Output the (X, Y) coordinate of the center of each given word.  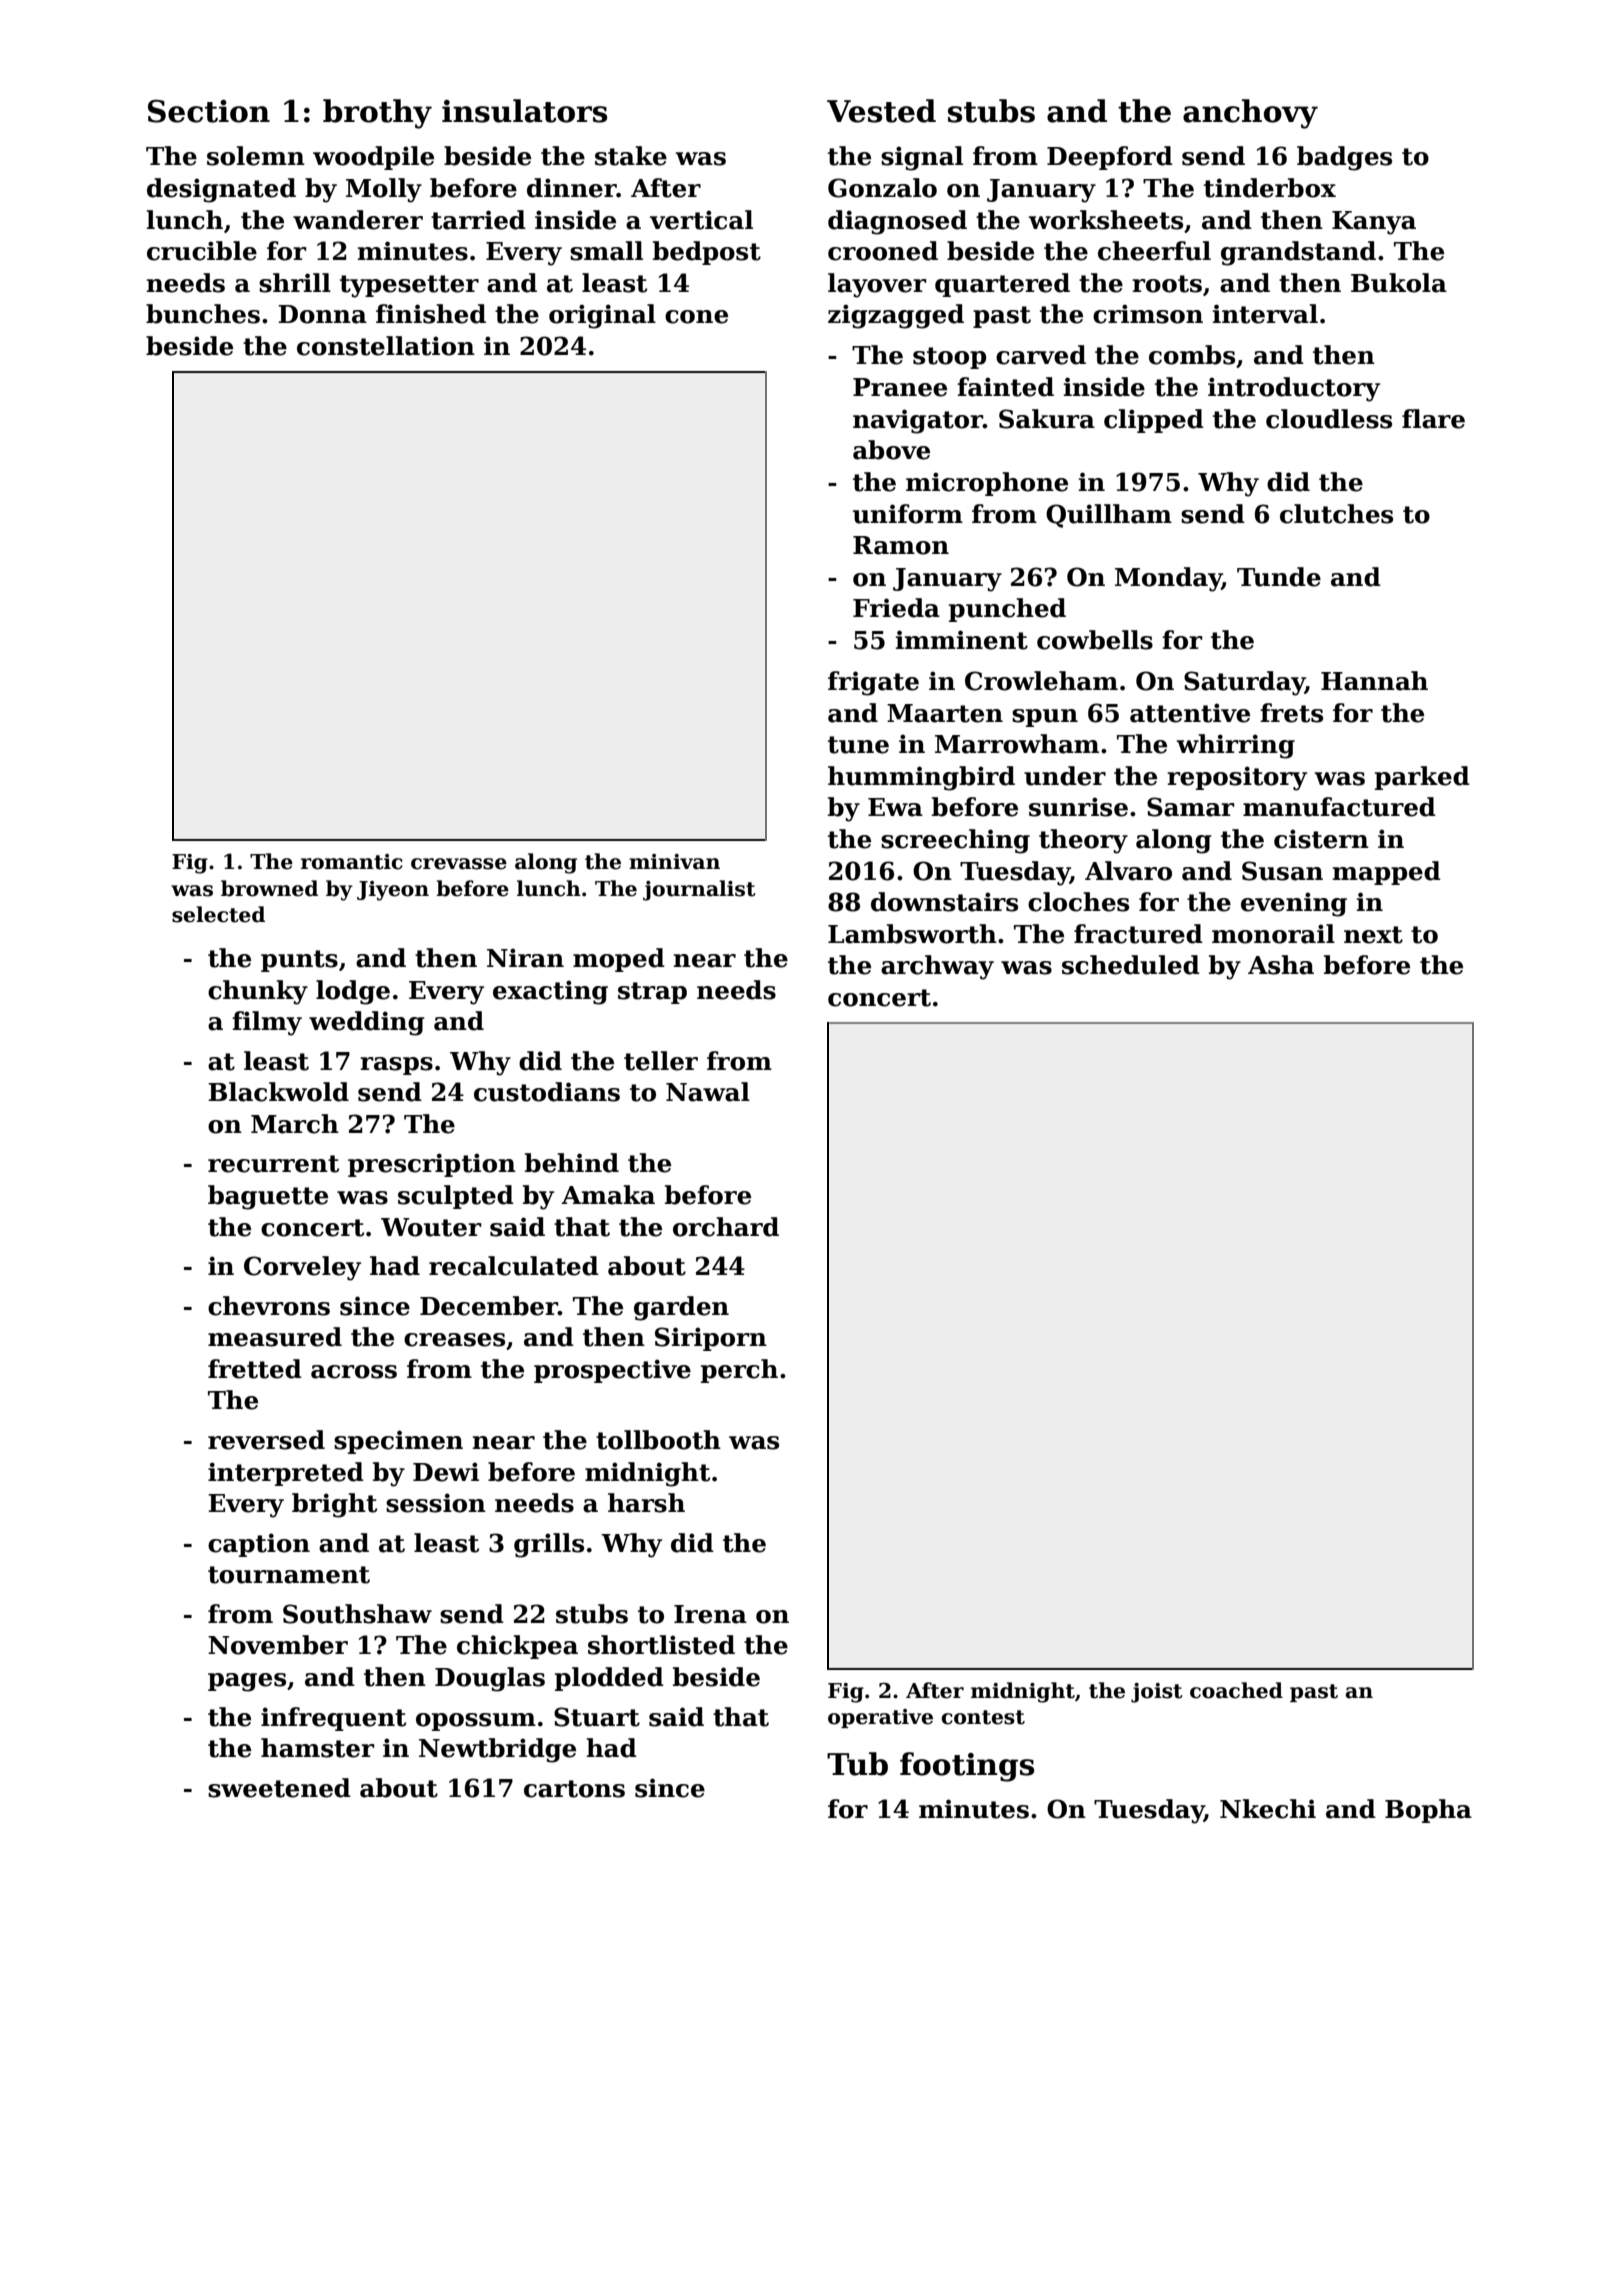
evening (1294, 904)
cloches (1078, 902)
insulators (524, 111)
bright (334, 1505)
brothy (377, 114)
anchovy (1250, 114)
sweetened (279, 1788)
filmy (267, 1023)
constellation (386, 346)
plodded (609, 1679)
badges (1344, 158)
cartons (574, 1789)
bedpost (707, 253)
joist (1157, 1693)
